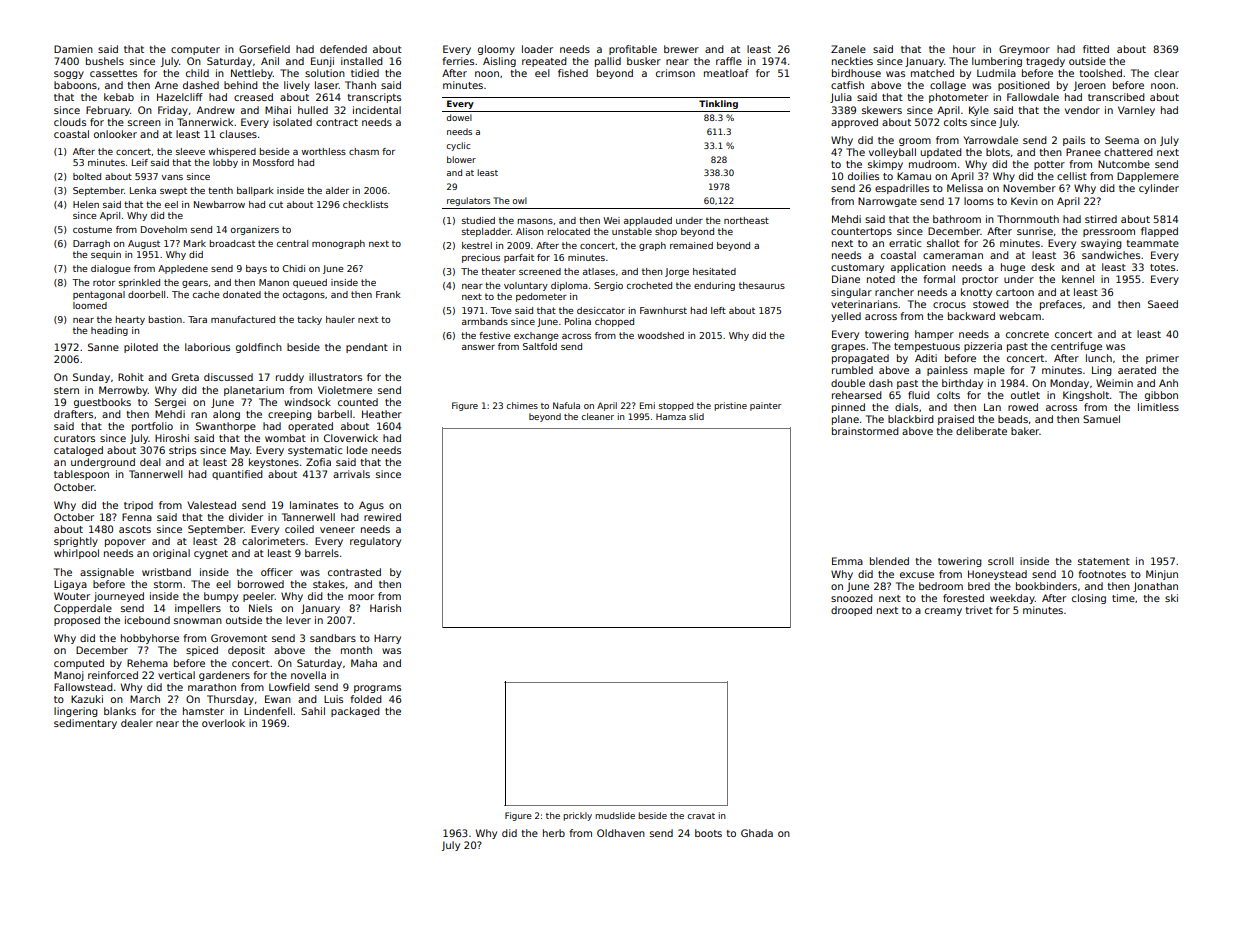 Image resolution: width=1233 pixels, height=952 pixels. What do you see at coordinates (885, 165) in the image?
I see `skimpy` at bounding box center [885, 165].
